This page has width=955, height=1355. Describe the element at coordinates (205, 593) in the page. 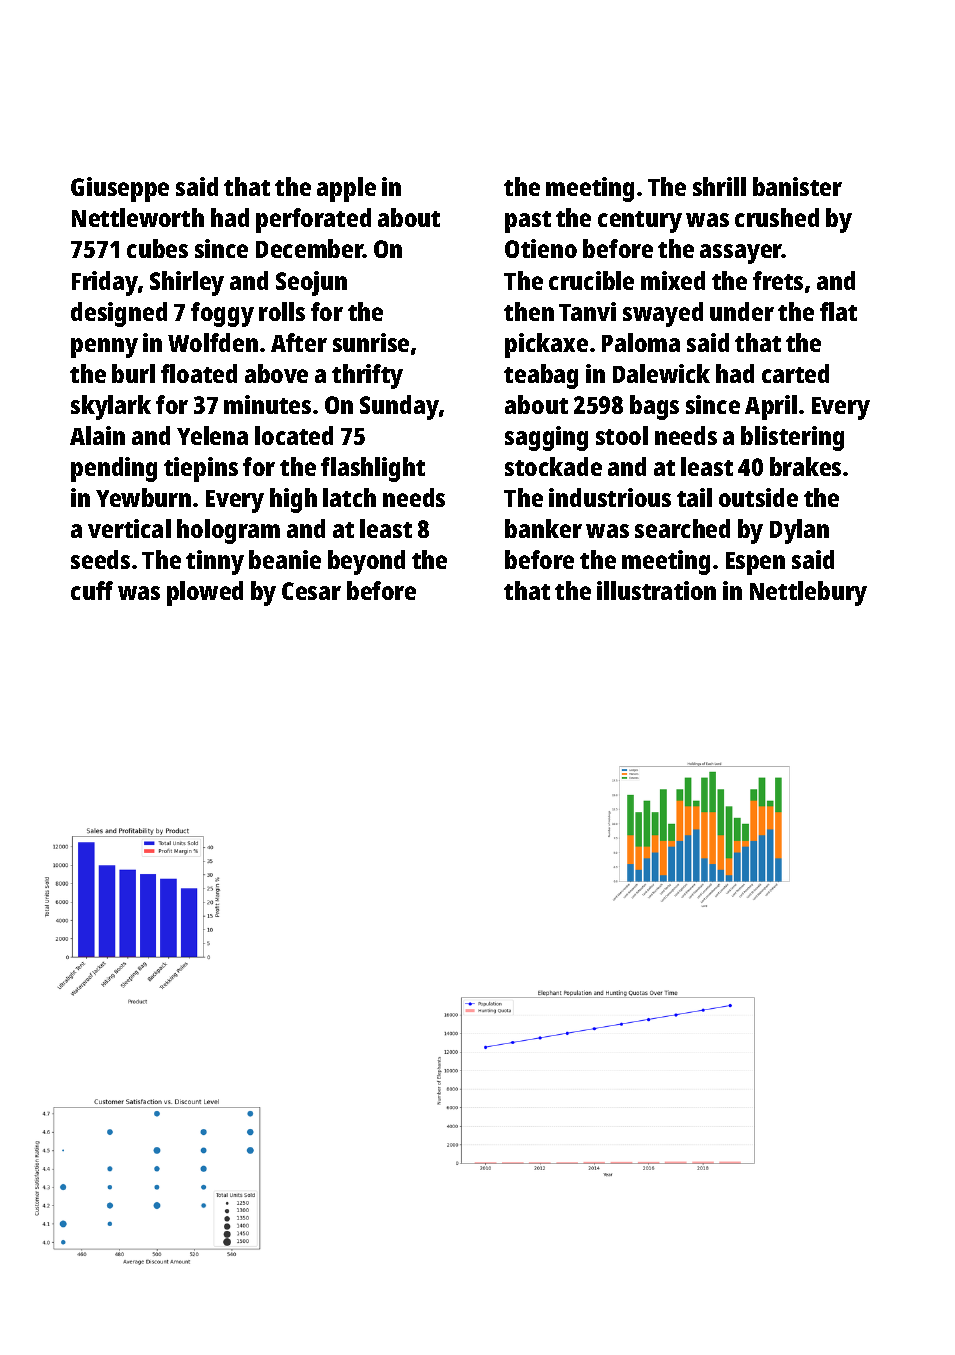

I see `plowed` at that location.
